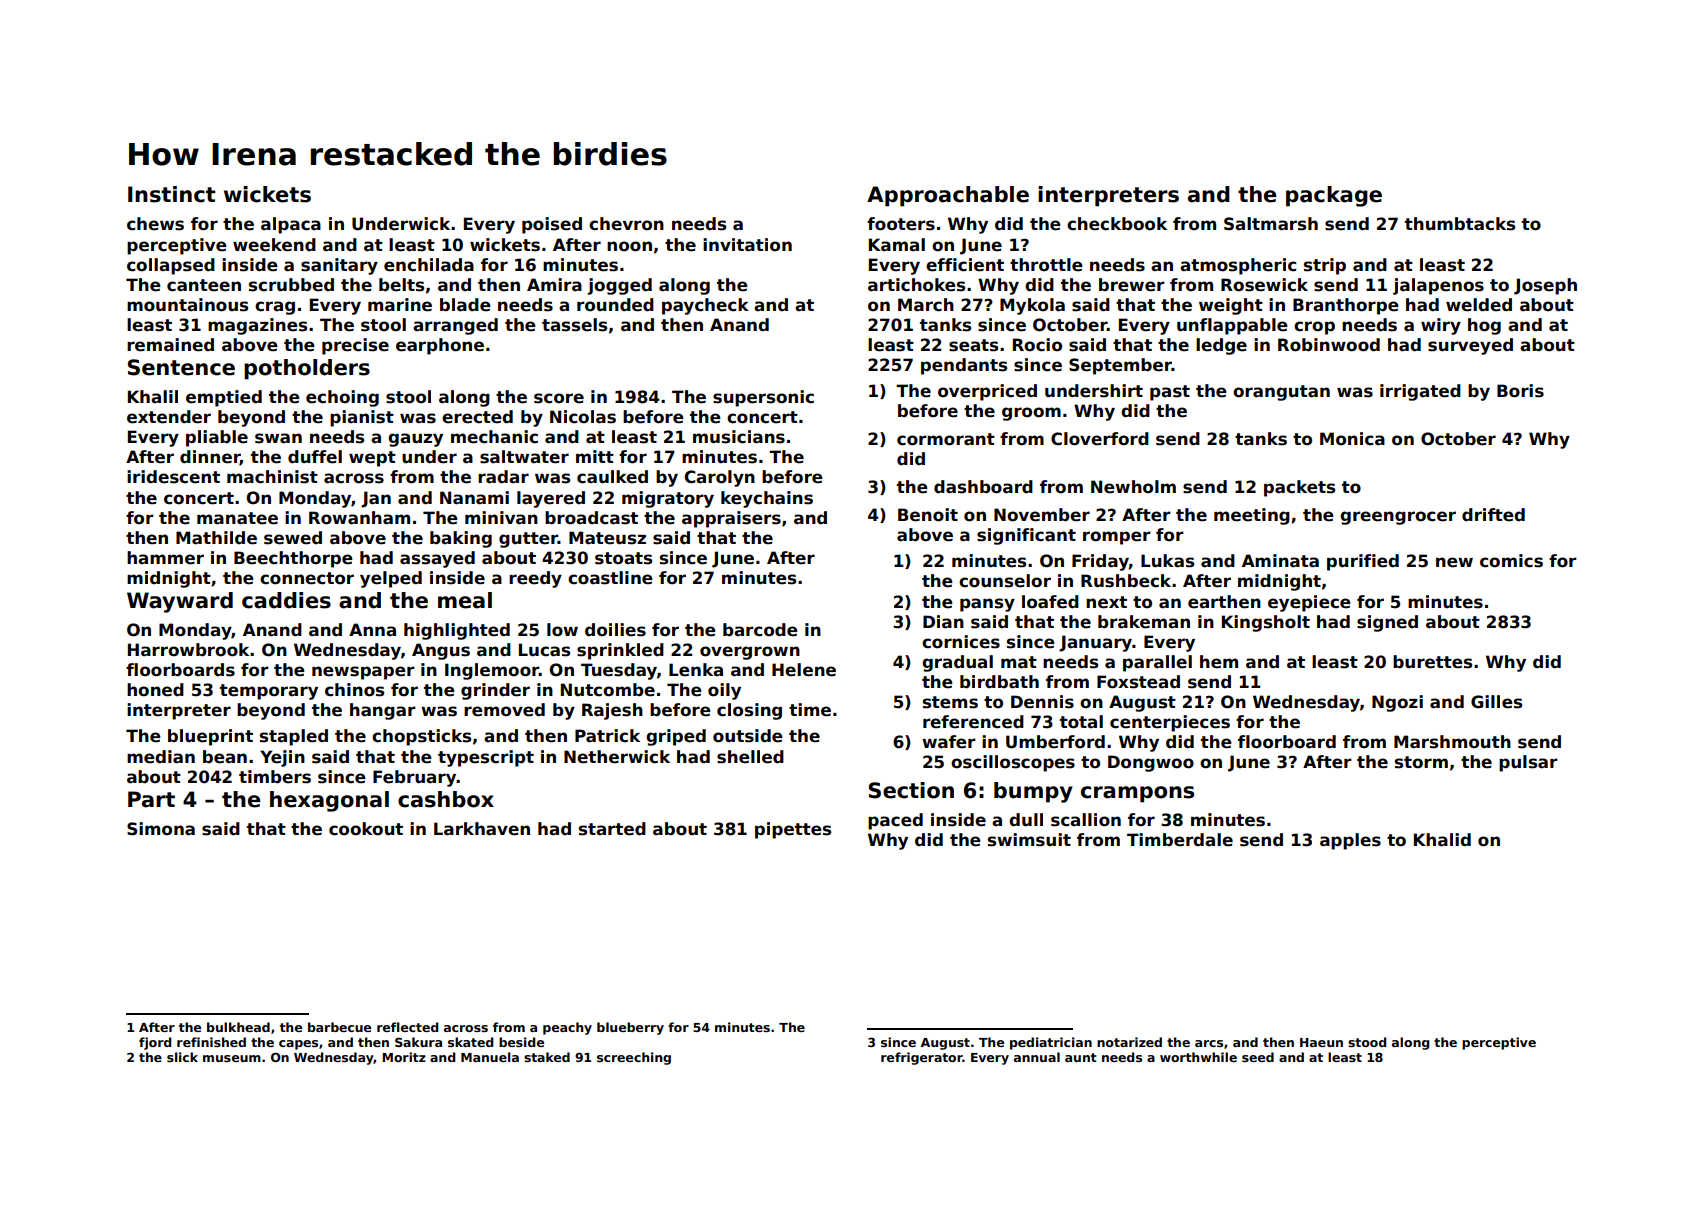  Describe the element at coordinates (750, 757) in the image. I see `shelled` at that location.
